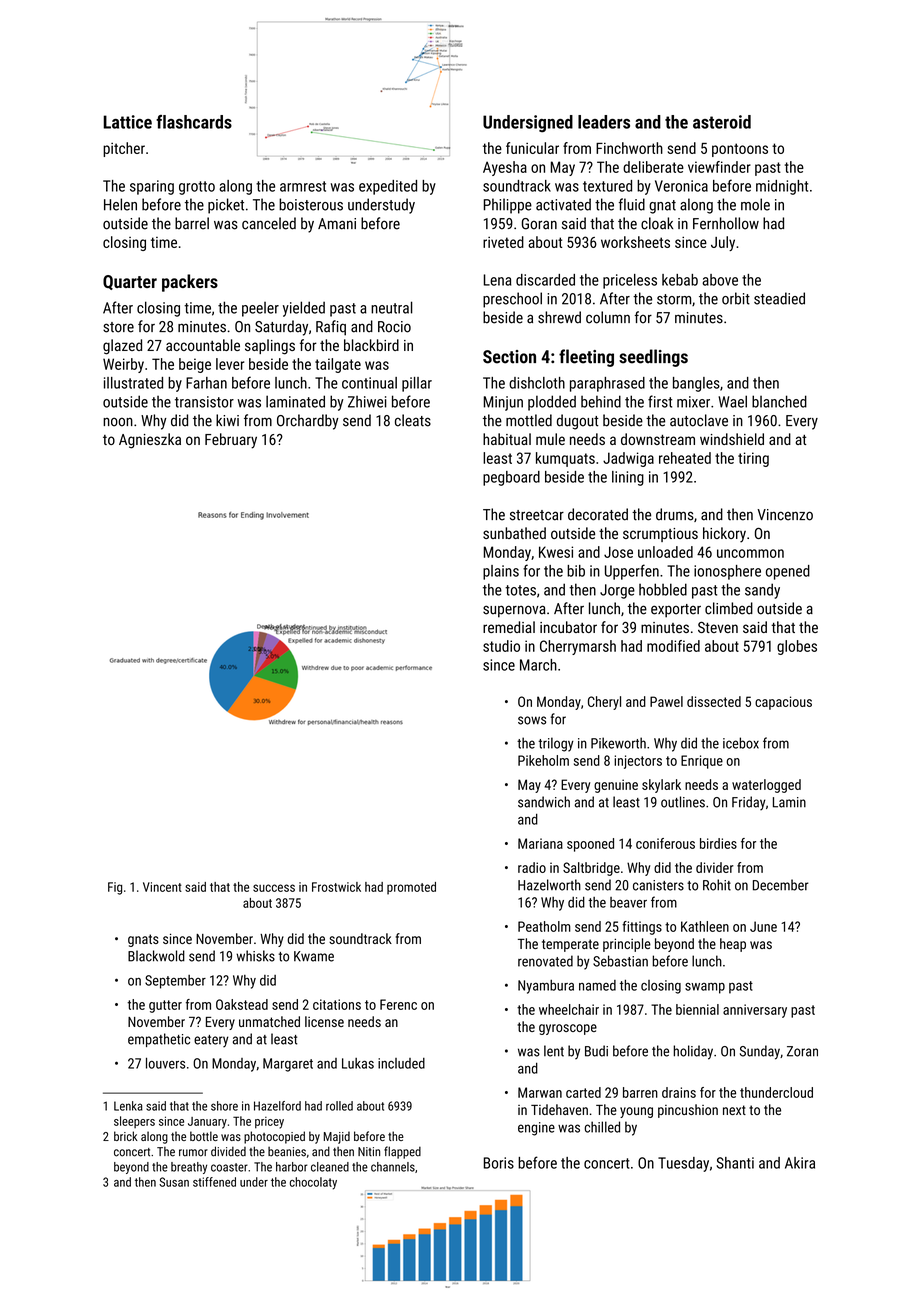 The image size is (924, 1308). Describe the element at coordinates (274, 888) in the image. I see `success` at that location.
